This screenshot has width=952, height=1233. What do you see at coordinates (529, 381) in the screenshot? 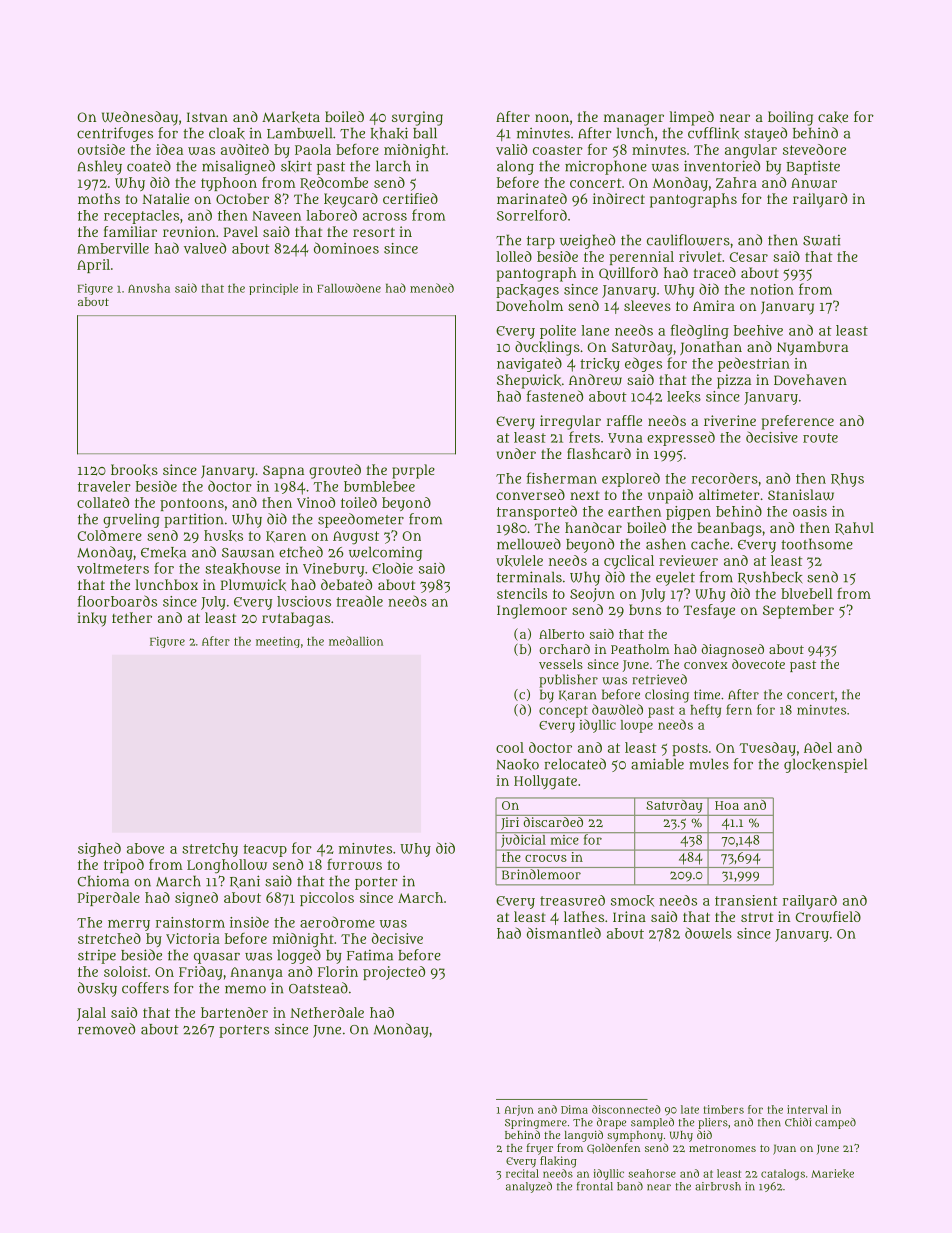
I see `Shepwick` at bounding box center [529, 381].
